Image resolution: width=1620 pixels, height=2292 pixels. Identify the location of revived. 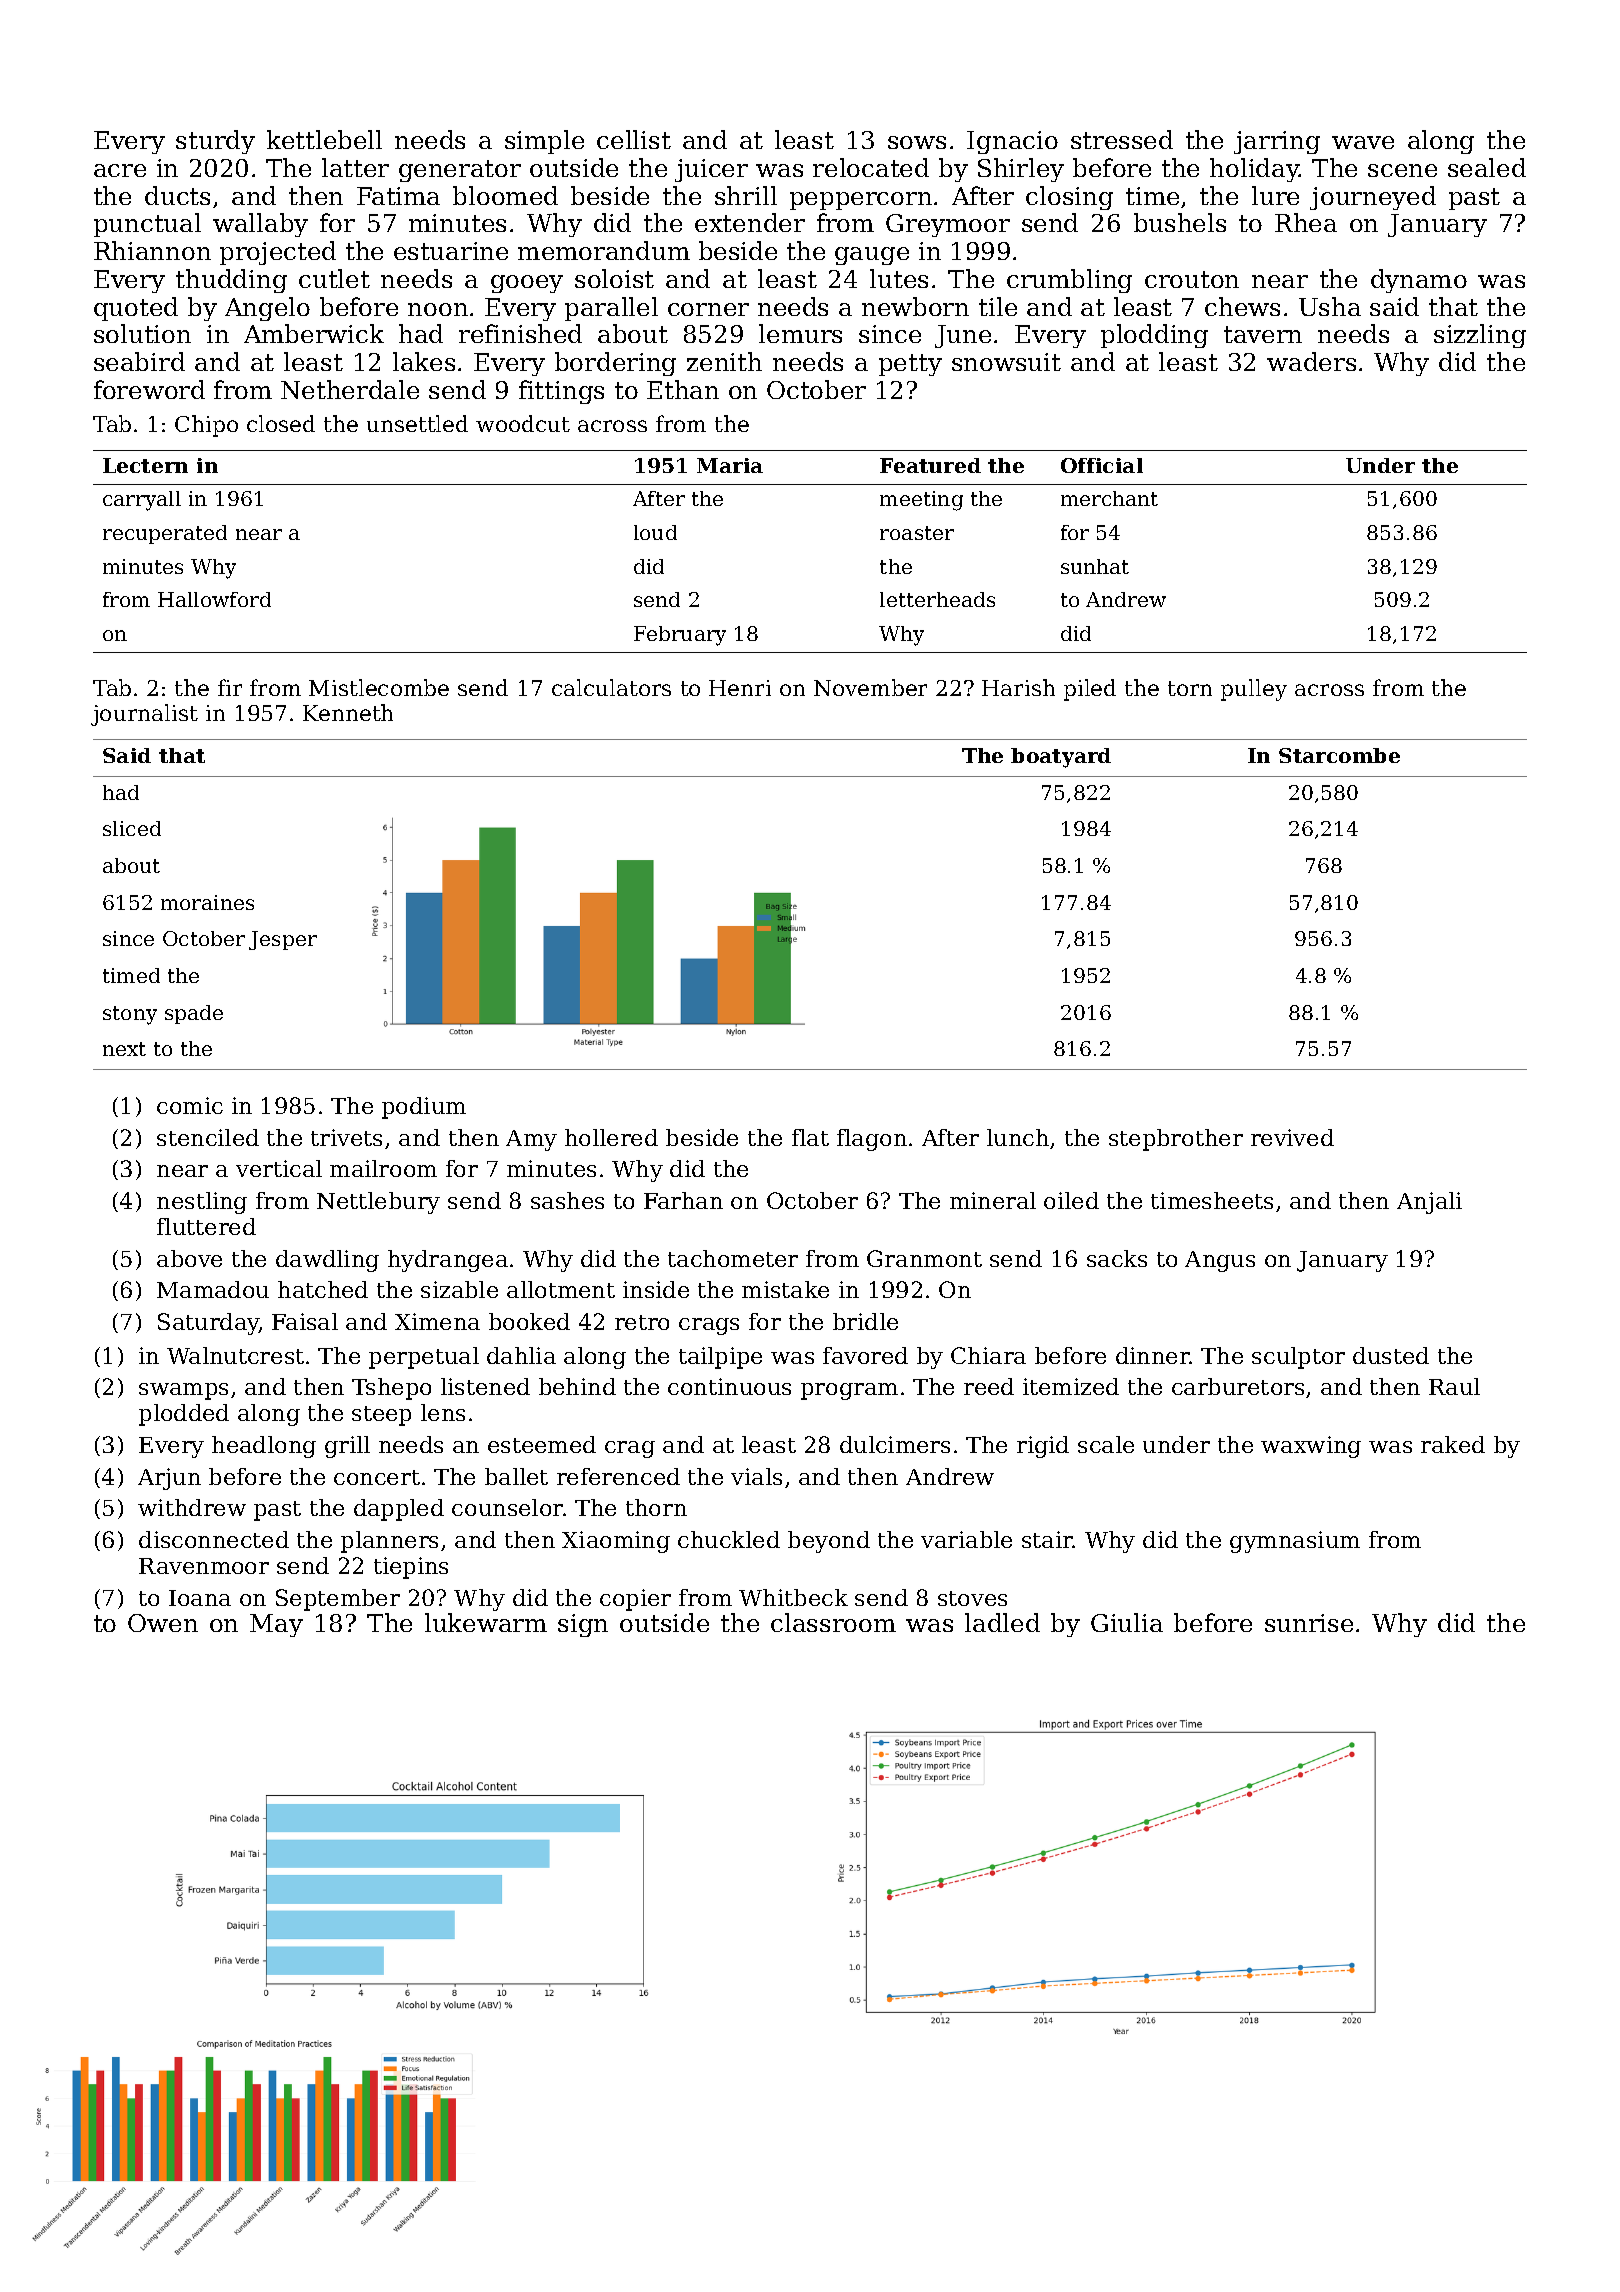
(1292, 1137).
